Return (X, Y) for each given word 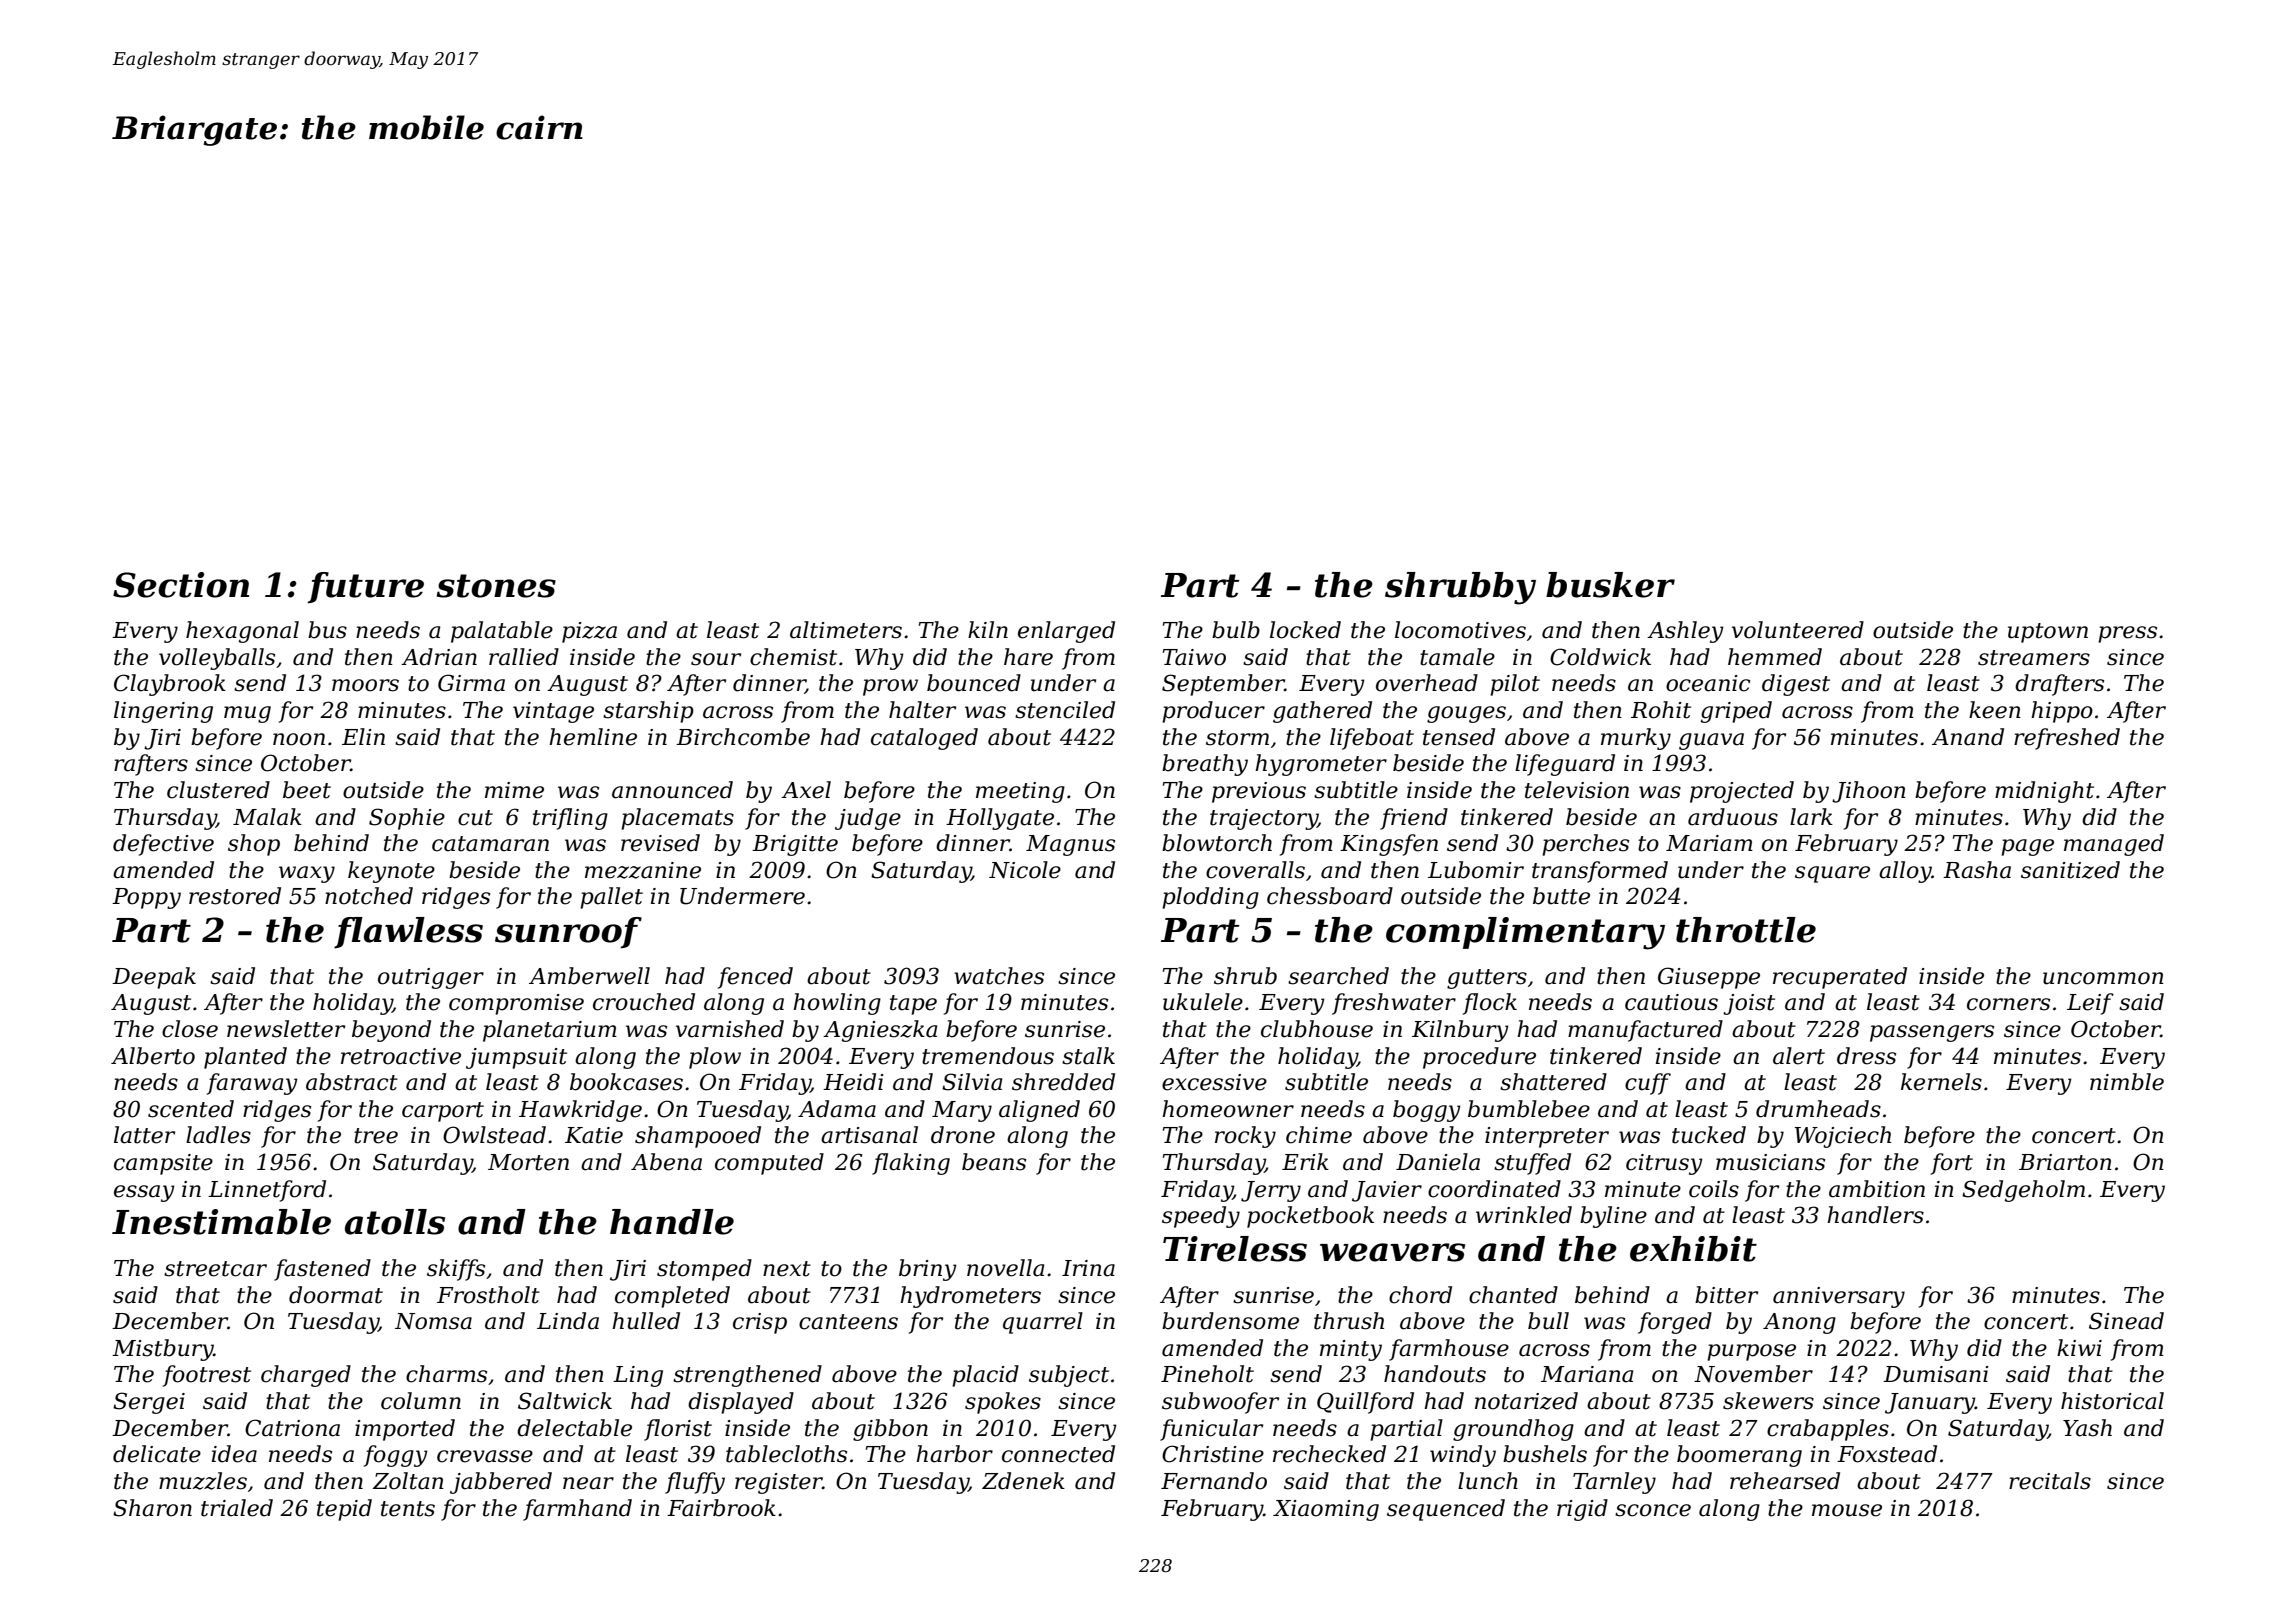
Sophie (407, 819)
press (2127, 634)
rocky (1245, 1137)
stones (496, 586)
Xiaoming (1326, 1510)
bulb (1236, 630)
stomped (704, 1270)
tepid (344, 1510)
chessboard (1330, 896)
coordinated (1494, 1189)
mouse (1847, 1510)
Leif (2090, 1004)
